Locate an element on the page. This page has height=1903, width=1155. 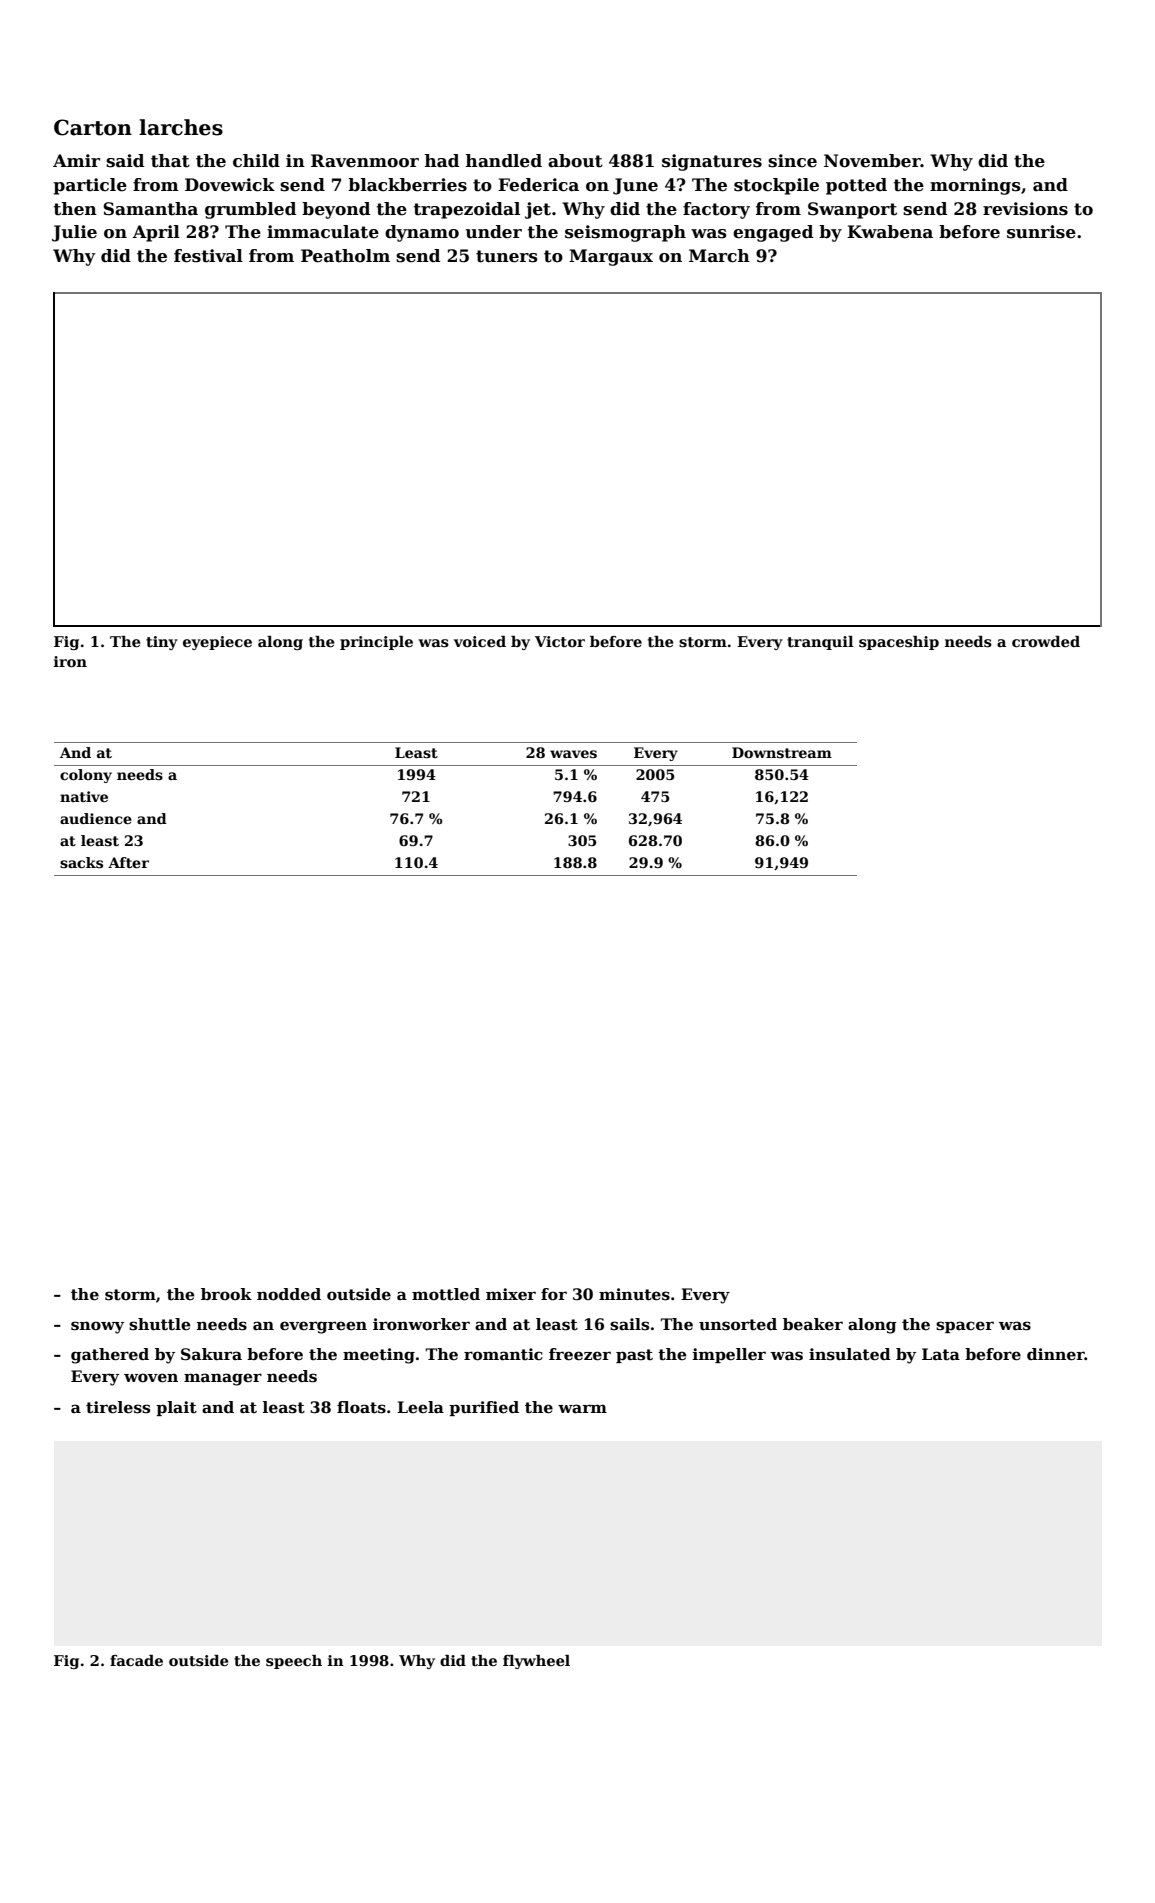
Kwabena is located at coordinates (890, 232).
